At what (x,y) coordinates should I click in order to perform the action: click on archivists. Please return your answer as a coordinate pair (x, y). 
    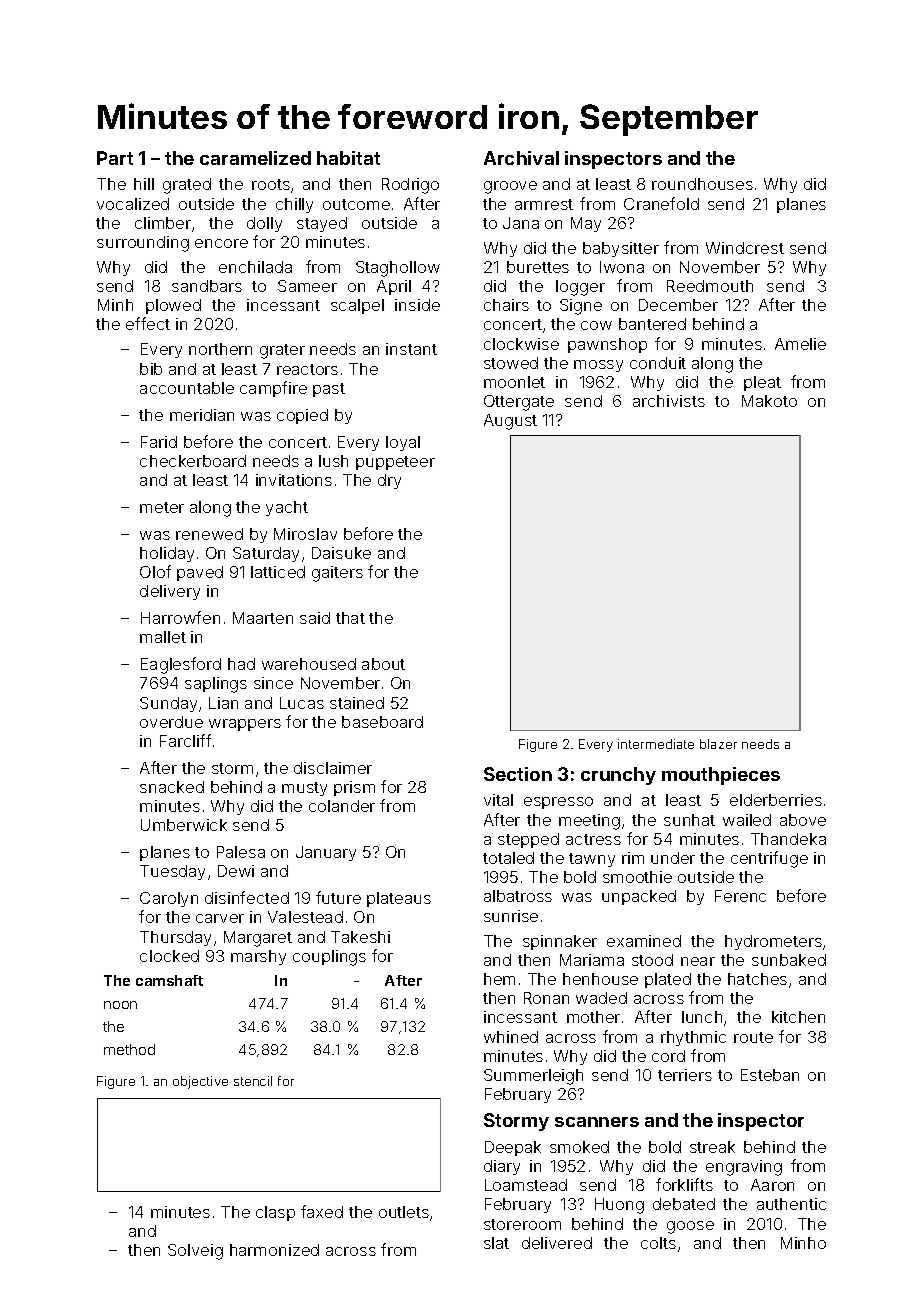
    Looking at the image, I should click on (669, 401).
